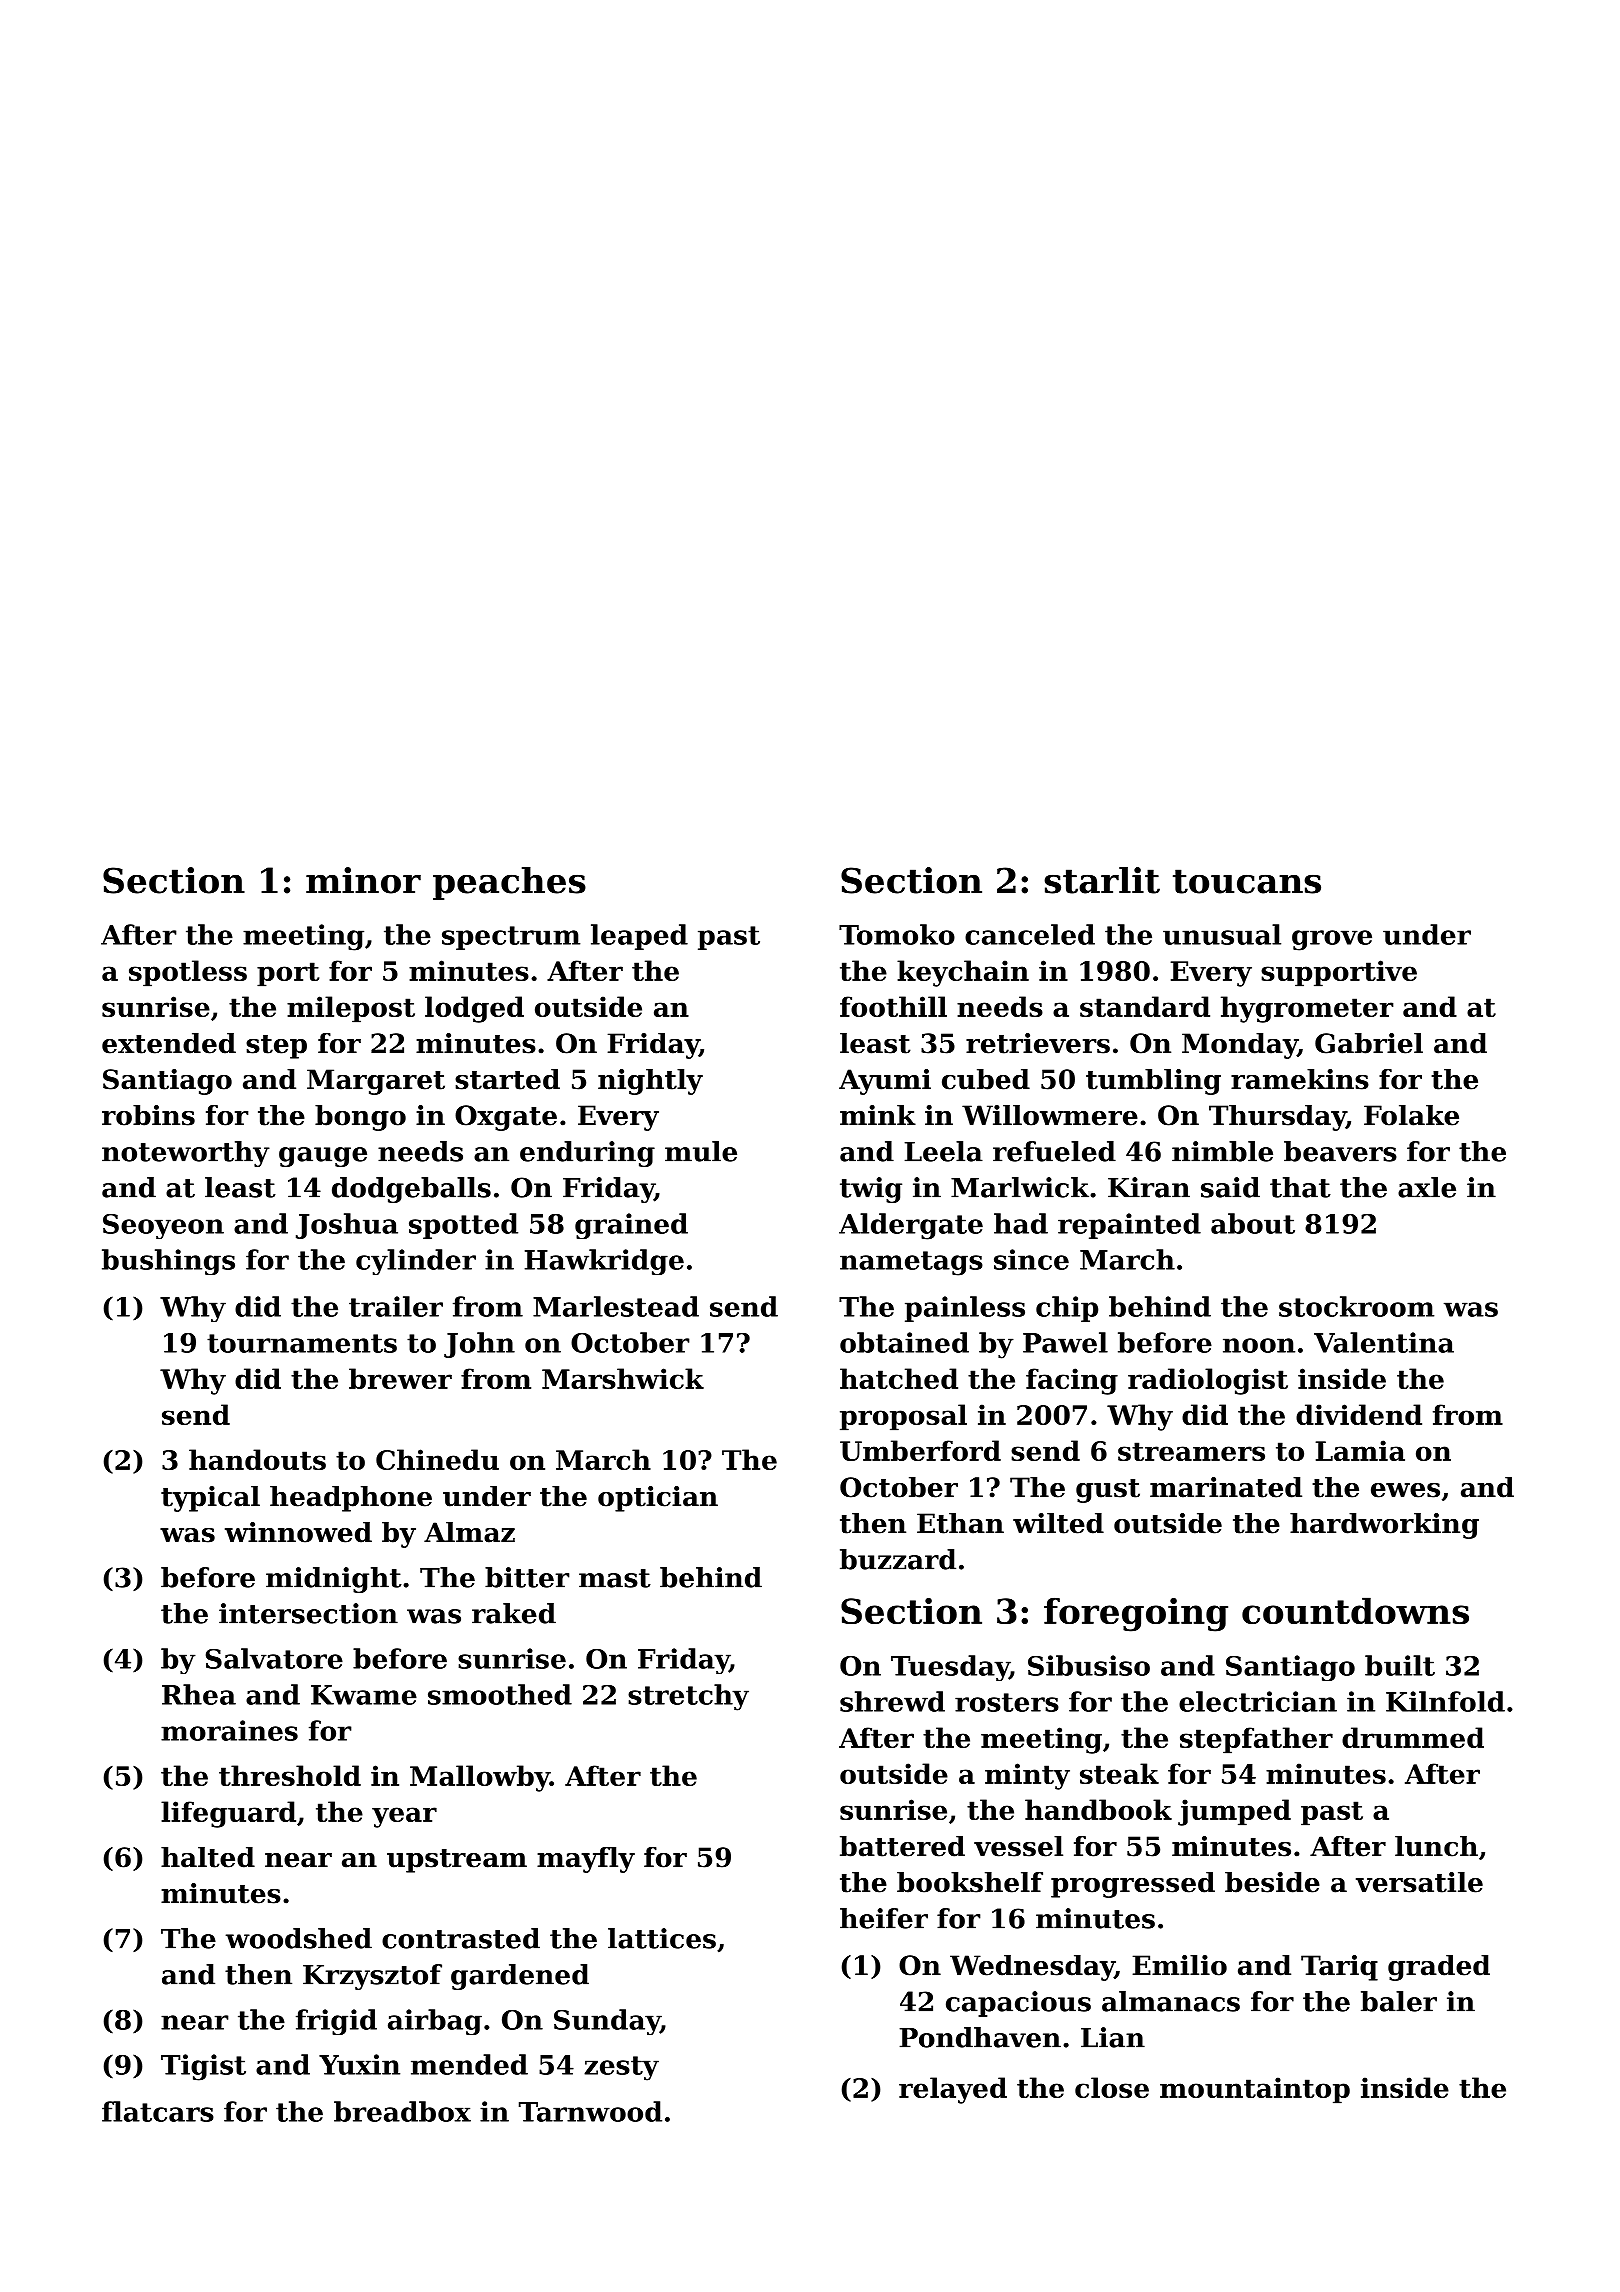 Image resolution: width=1620 pixels, height=2292 pixels. I want to click on wilted, so click(1058, 1523).
